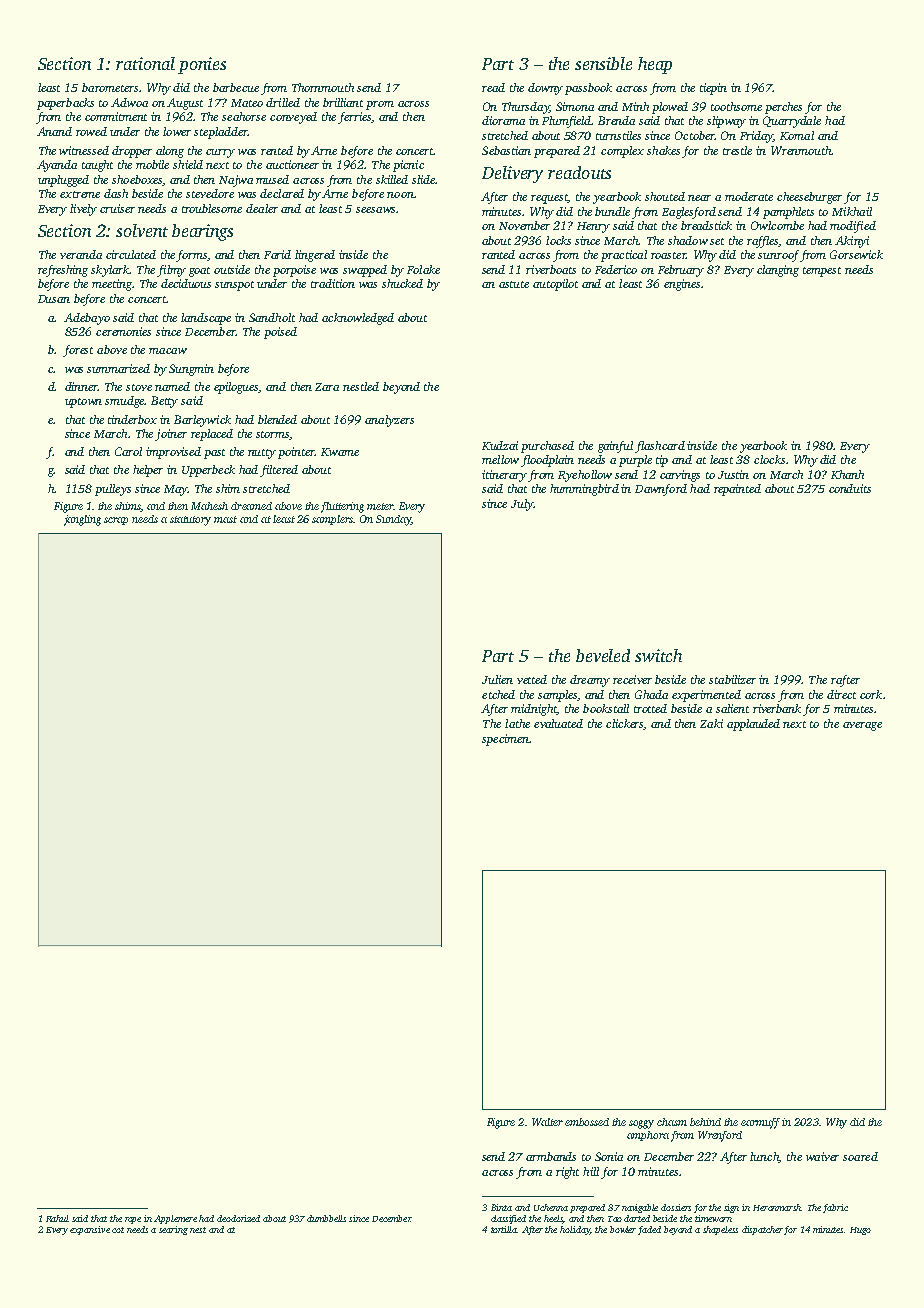 The height and width of the page is (1308, 924). I want to click on Walter, so click(547, 1122).
